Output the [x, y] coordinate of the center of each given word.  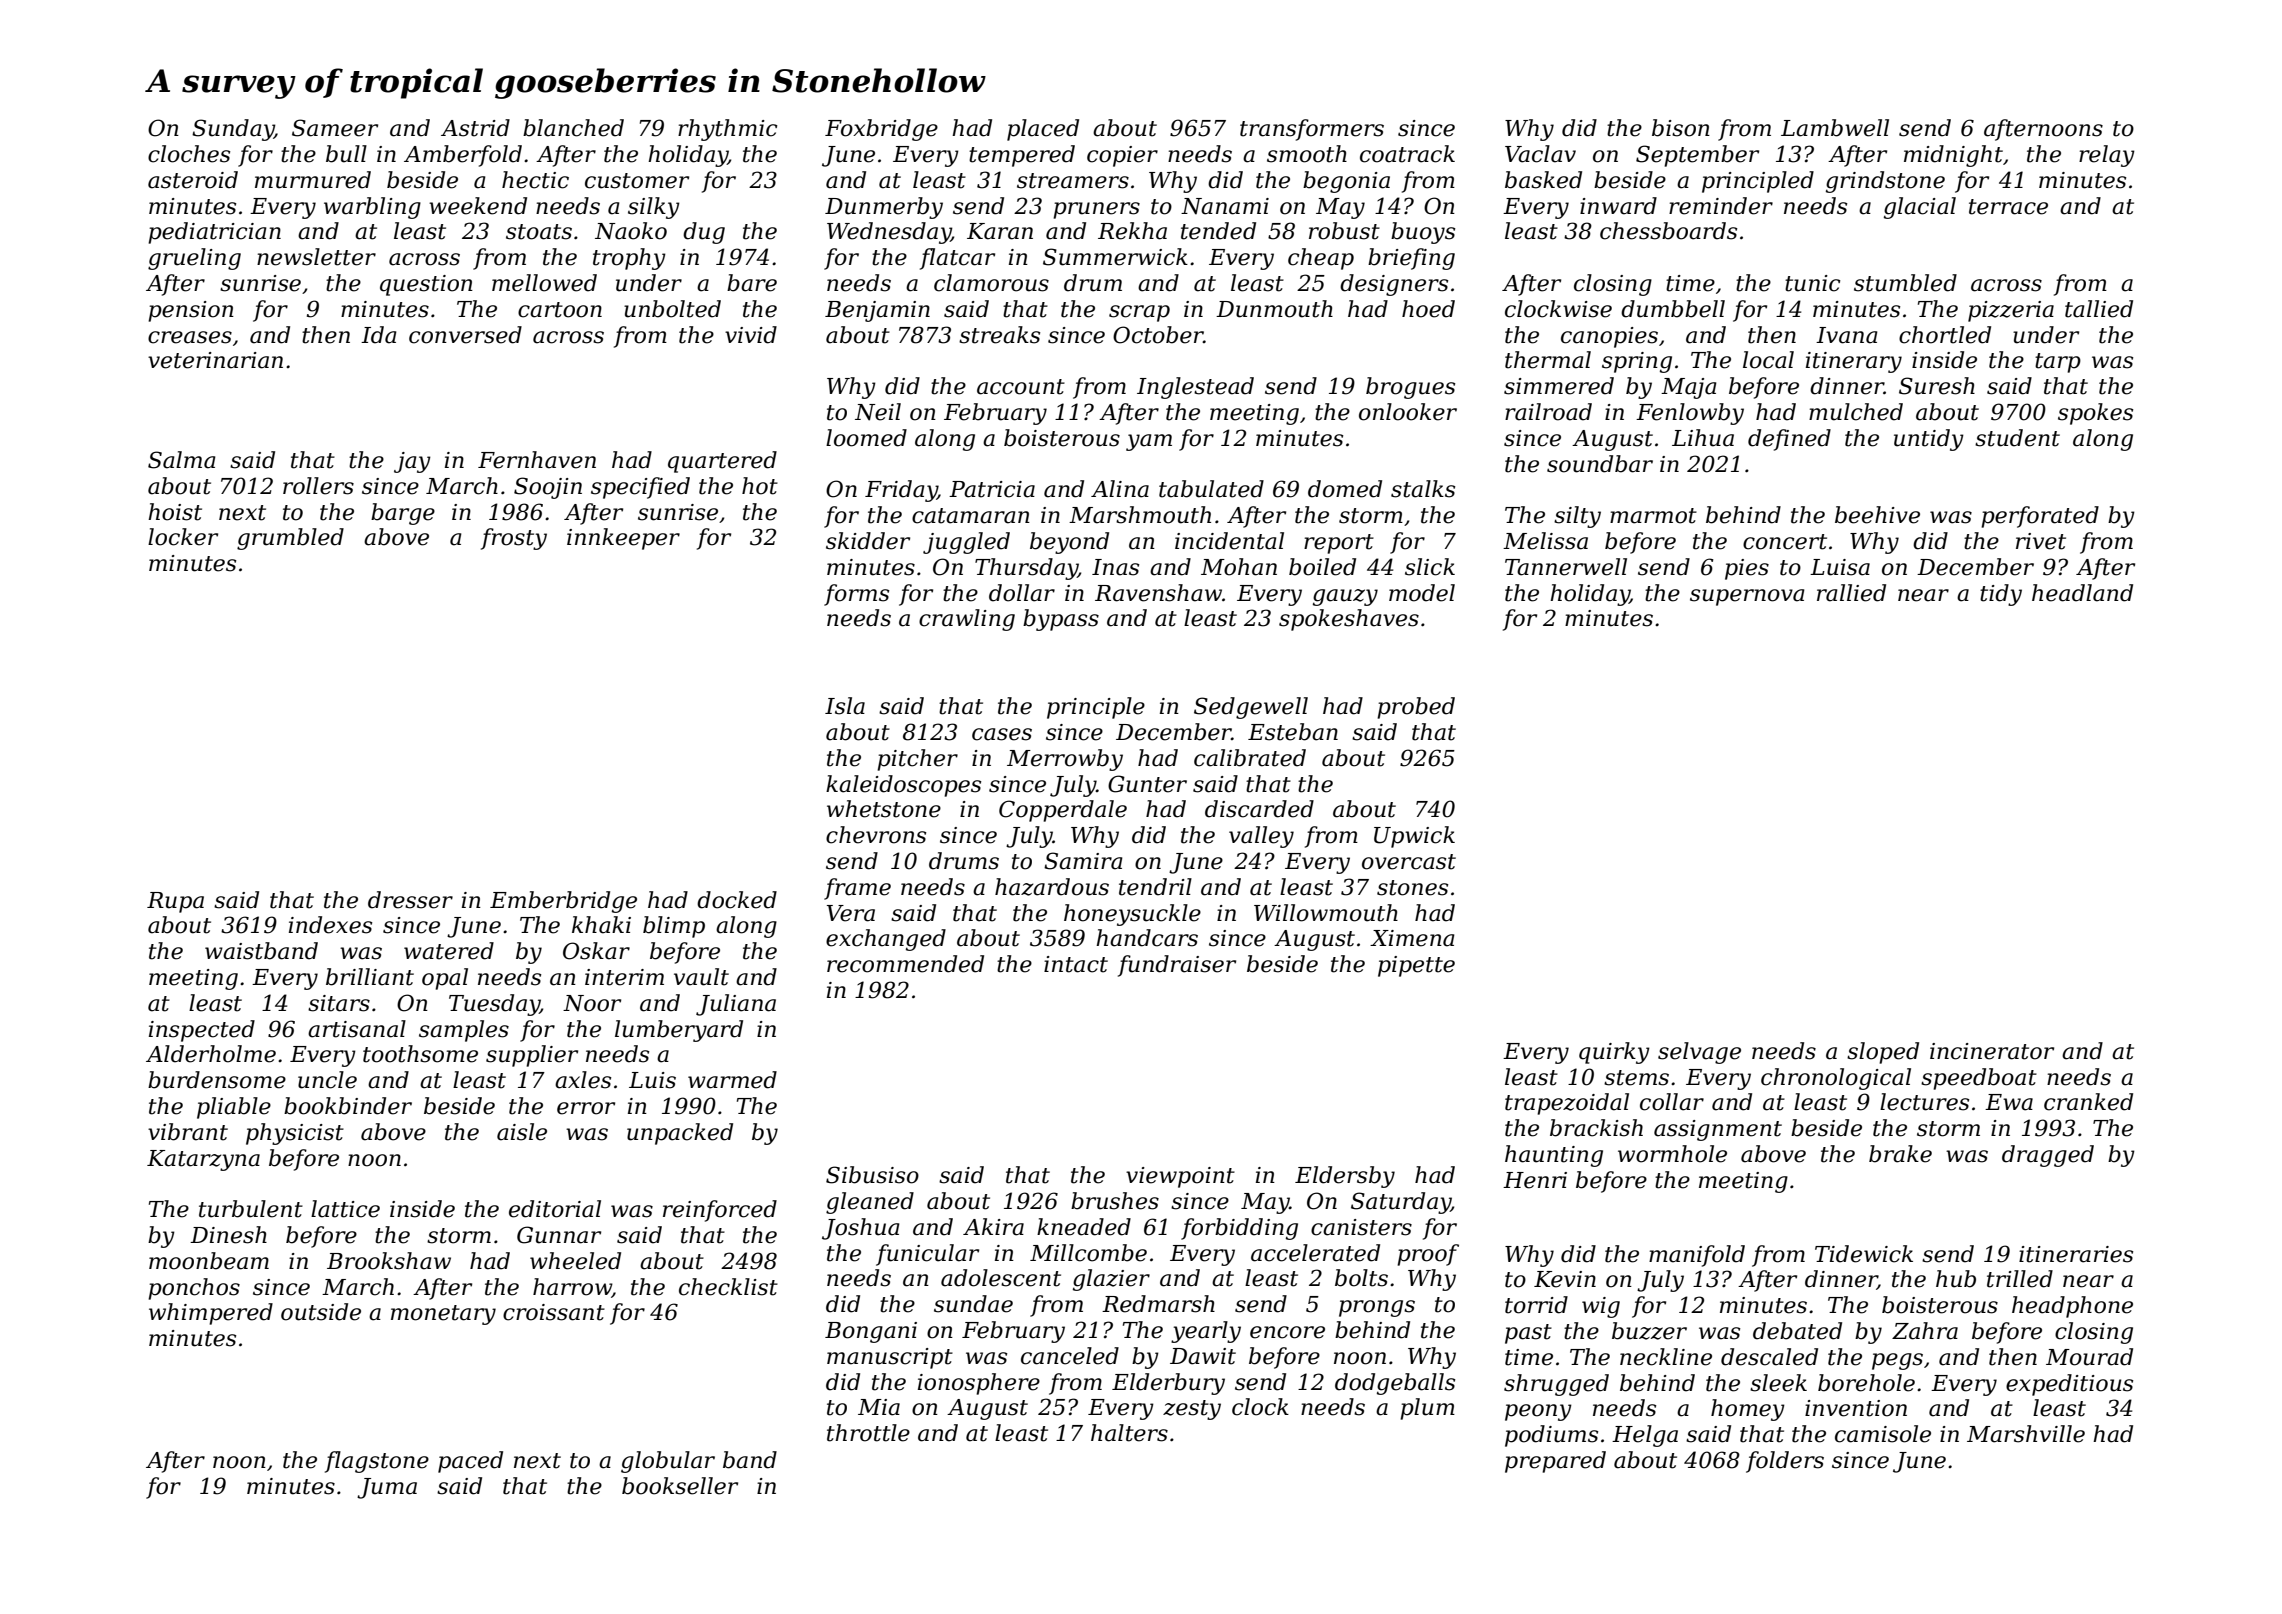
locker [183, 537]
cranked [2088, 1102]
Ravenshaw [1158, 593]
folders [1785, 1462]
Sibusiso [872, 1175]
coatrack [1407, 154]
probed [1416, 708]
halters [1129, 1433]
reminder [1721, 206]
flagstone [377, 1462]
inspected [202, 1031]
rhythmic [727, 130]
